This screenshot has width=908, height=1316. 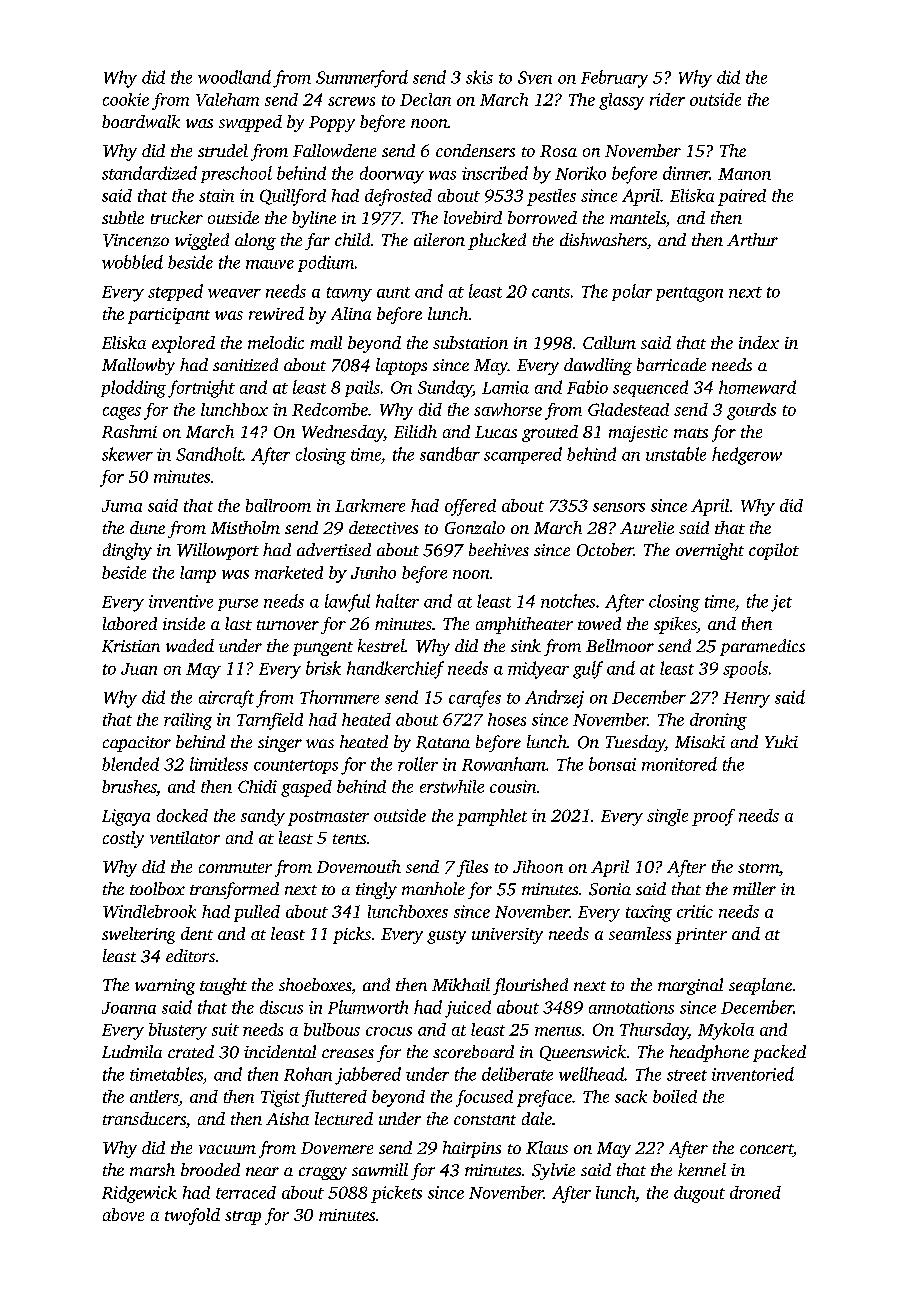 I want to click on marsh, so click(x=152, y=1169).
